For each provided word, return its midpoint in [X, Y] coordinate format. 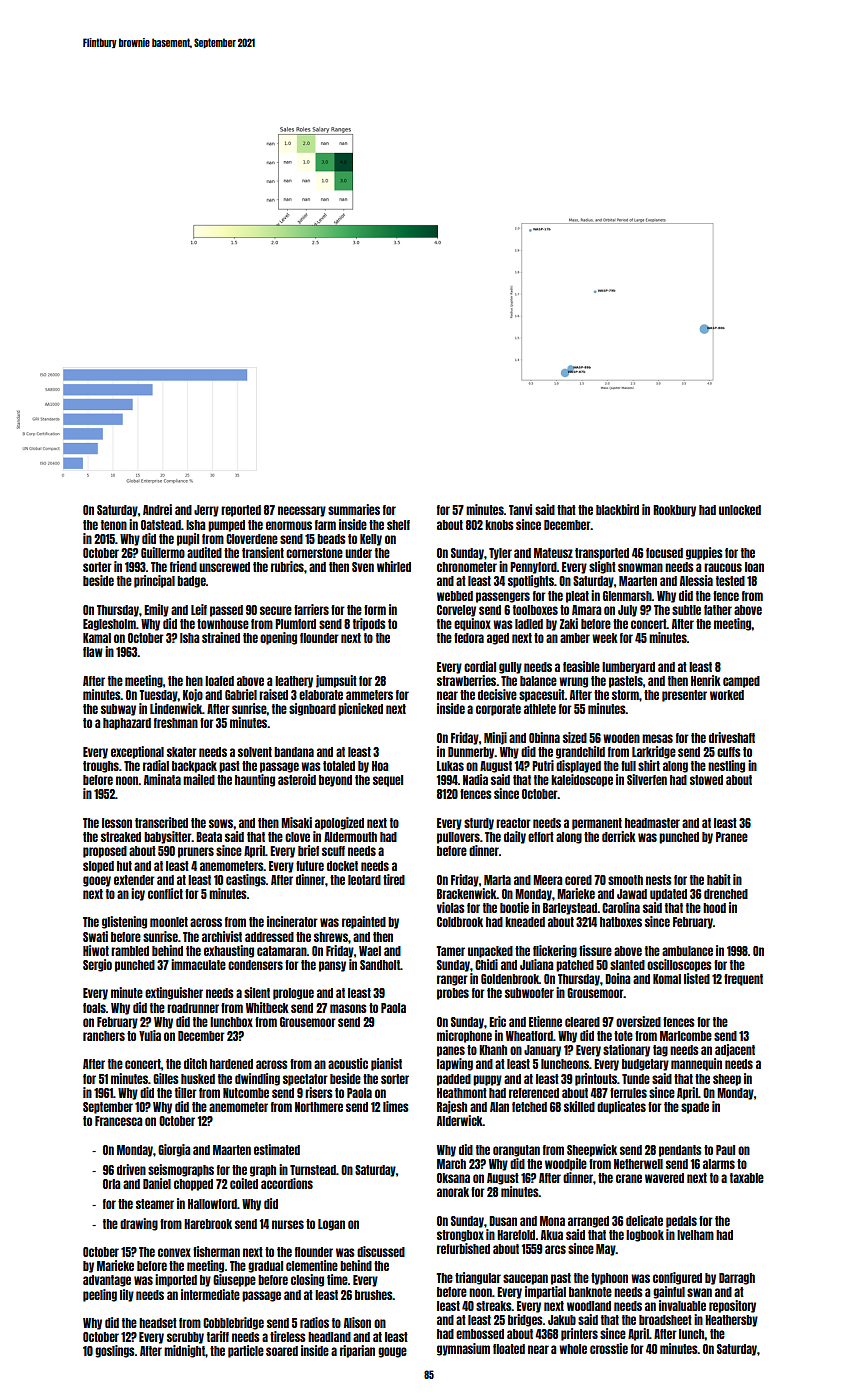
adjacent [735, 1050]
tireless [288, 1336]
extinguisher [174, 993]
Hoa [380, 766]
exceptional [137, 752]
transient [263, 552]
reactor [513, 823]
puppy [487, 1080]
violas [451, 907]
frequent [743, 980]
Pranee [732, 837]
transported [602, 554]
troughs [101, 767]
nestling [726, 766]
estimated [277, 1149]
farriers [311, 609]
